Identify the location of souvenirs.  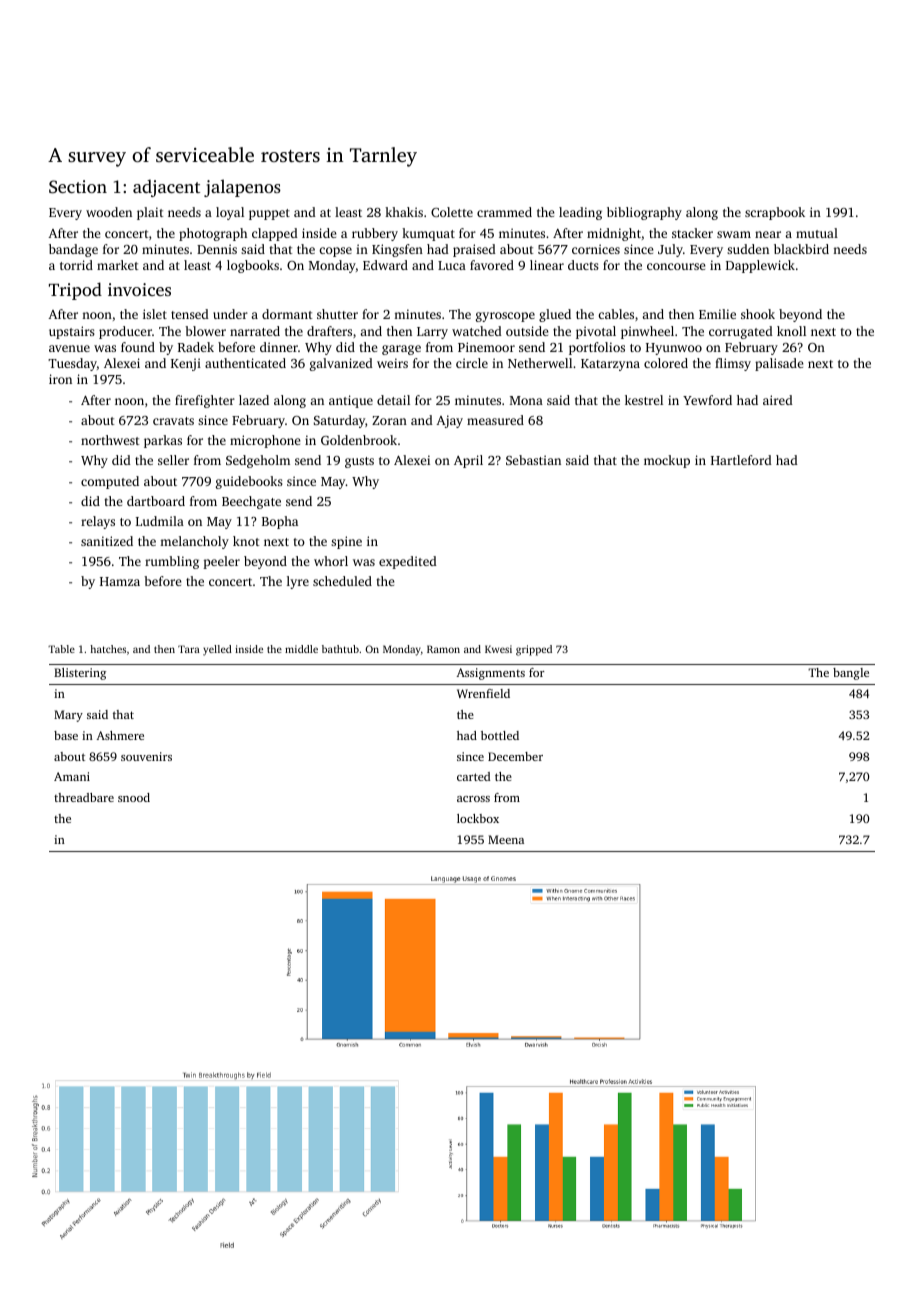
(146, 756).
